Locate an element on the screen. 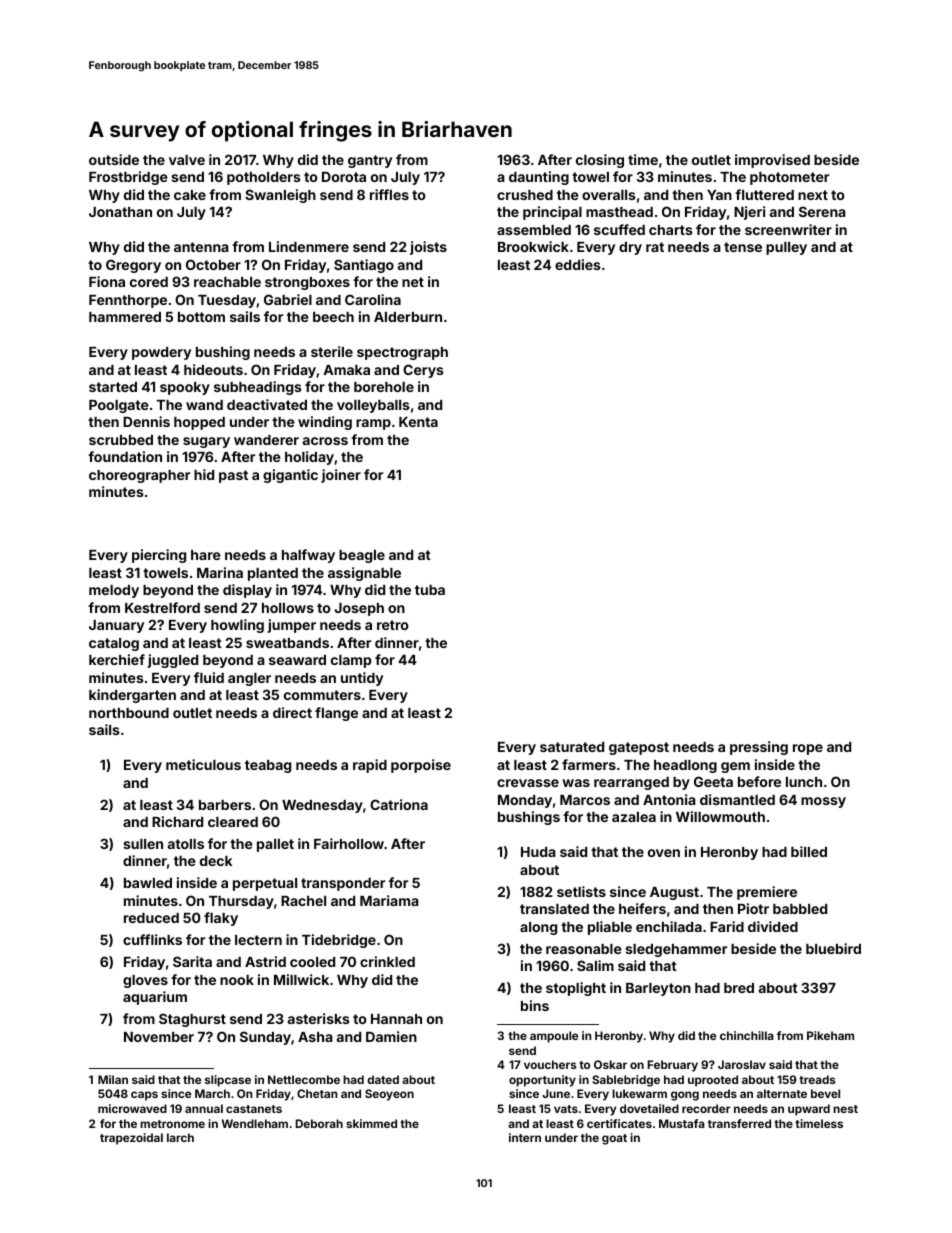 The height and width of the screenshot is (1233, 952). Mariama is located at coordinates (389, 900).
